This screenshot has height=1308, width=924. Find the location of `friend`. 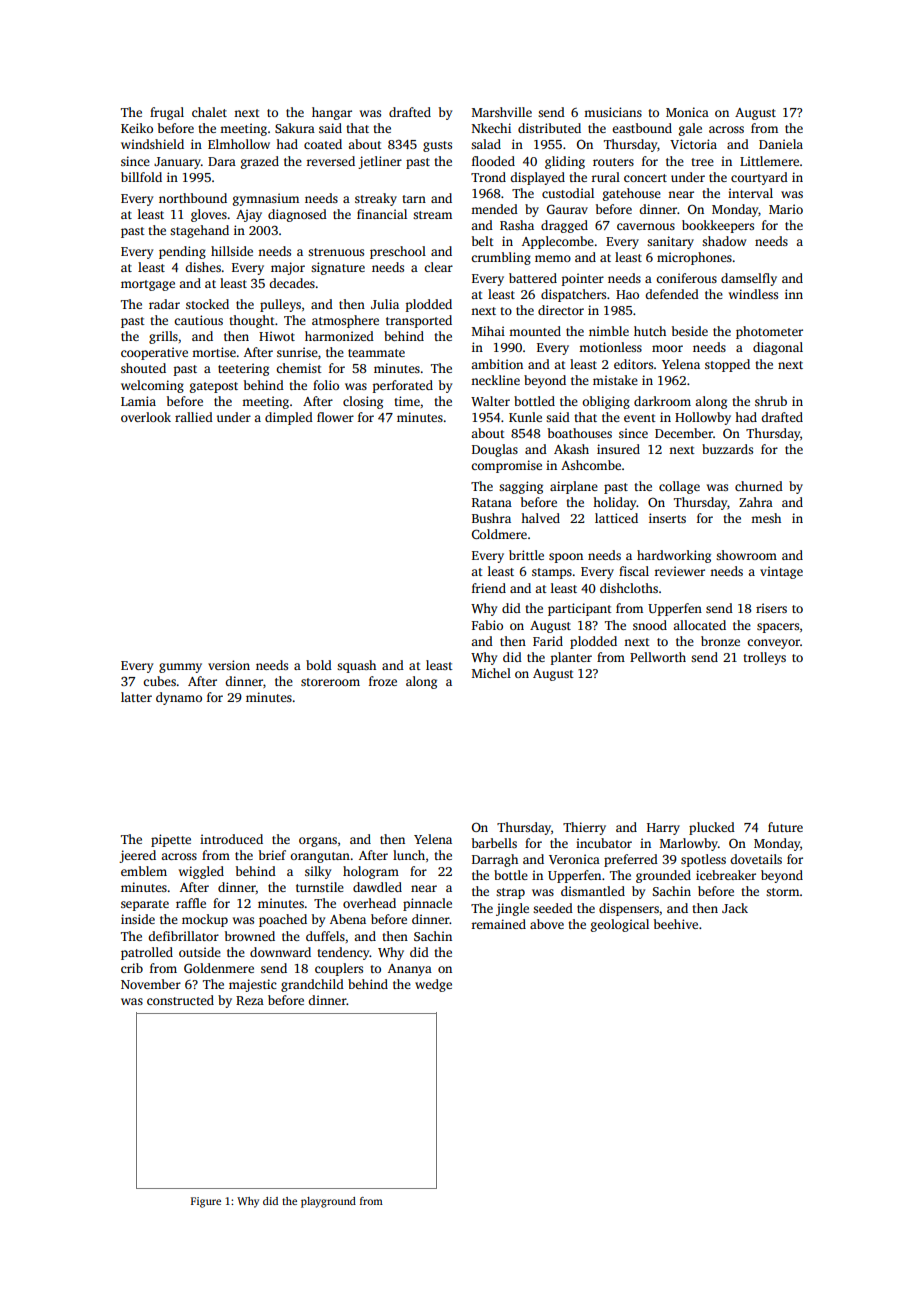

friend is located at coordinates (489, 588).
